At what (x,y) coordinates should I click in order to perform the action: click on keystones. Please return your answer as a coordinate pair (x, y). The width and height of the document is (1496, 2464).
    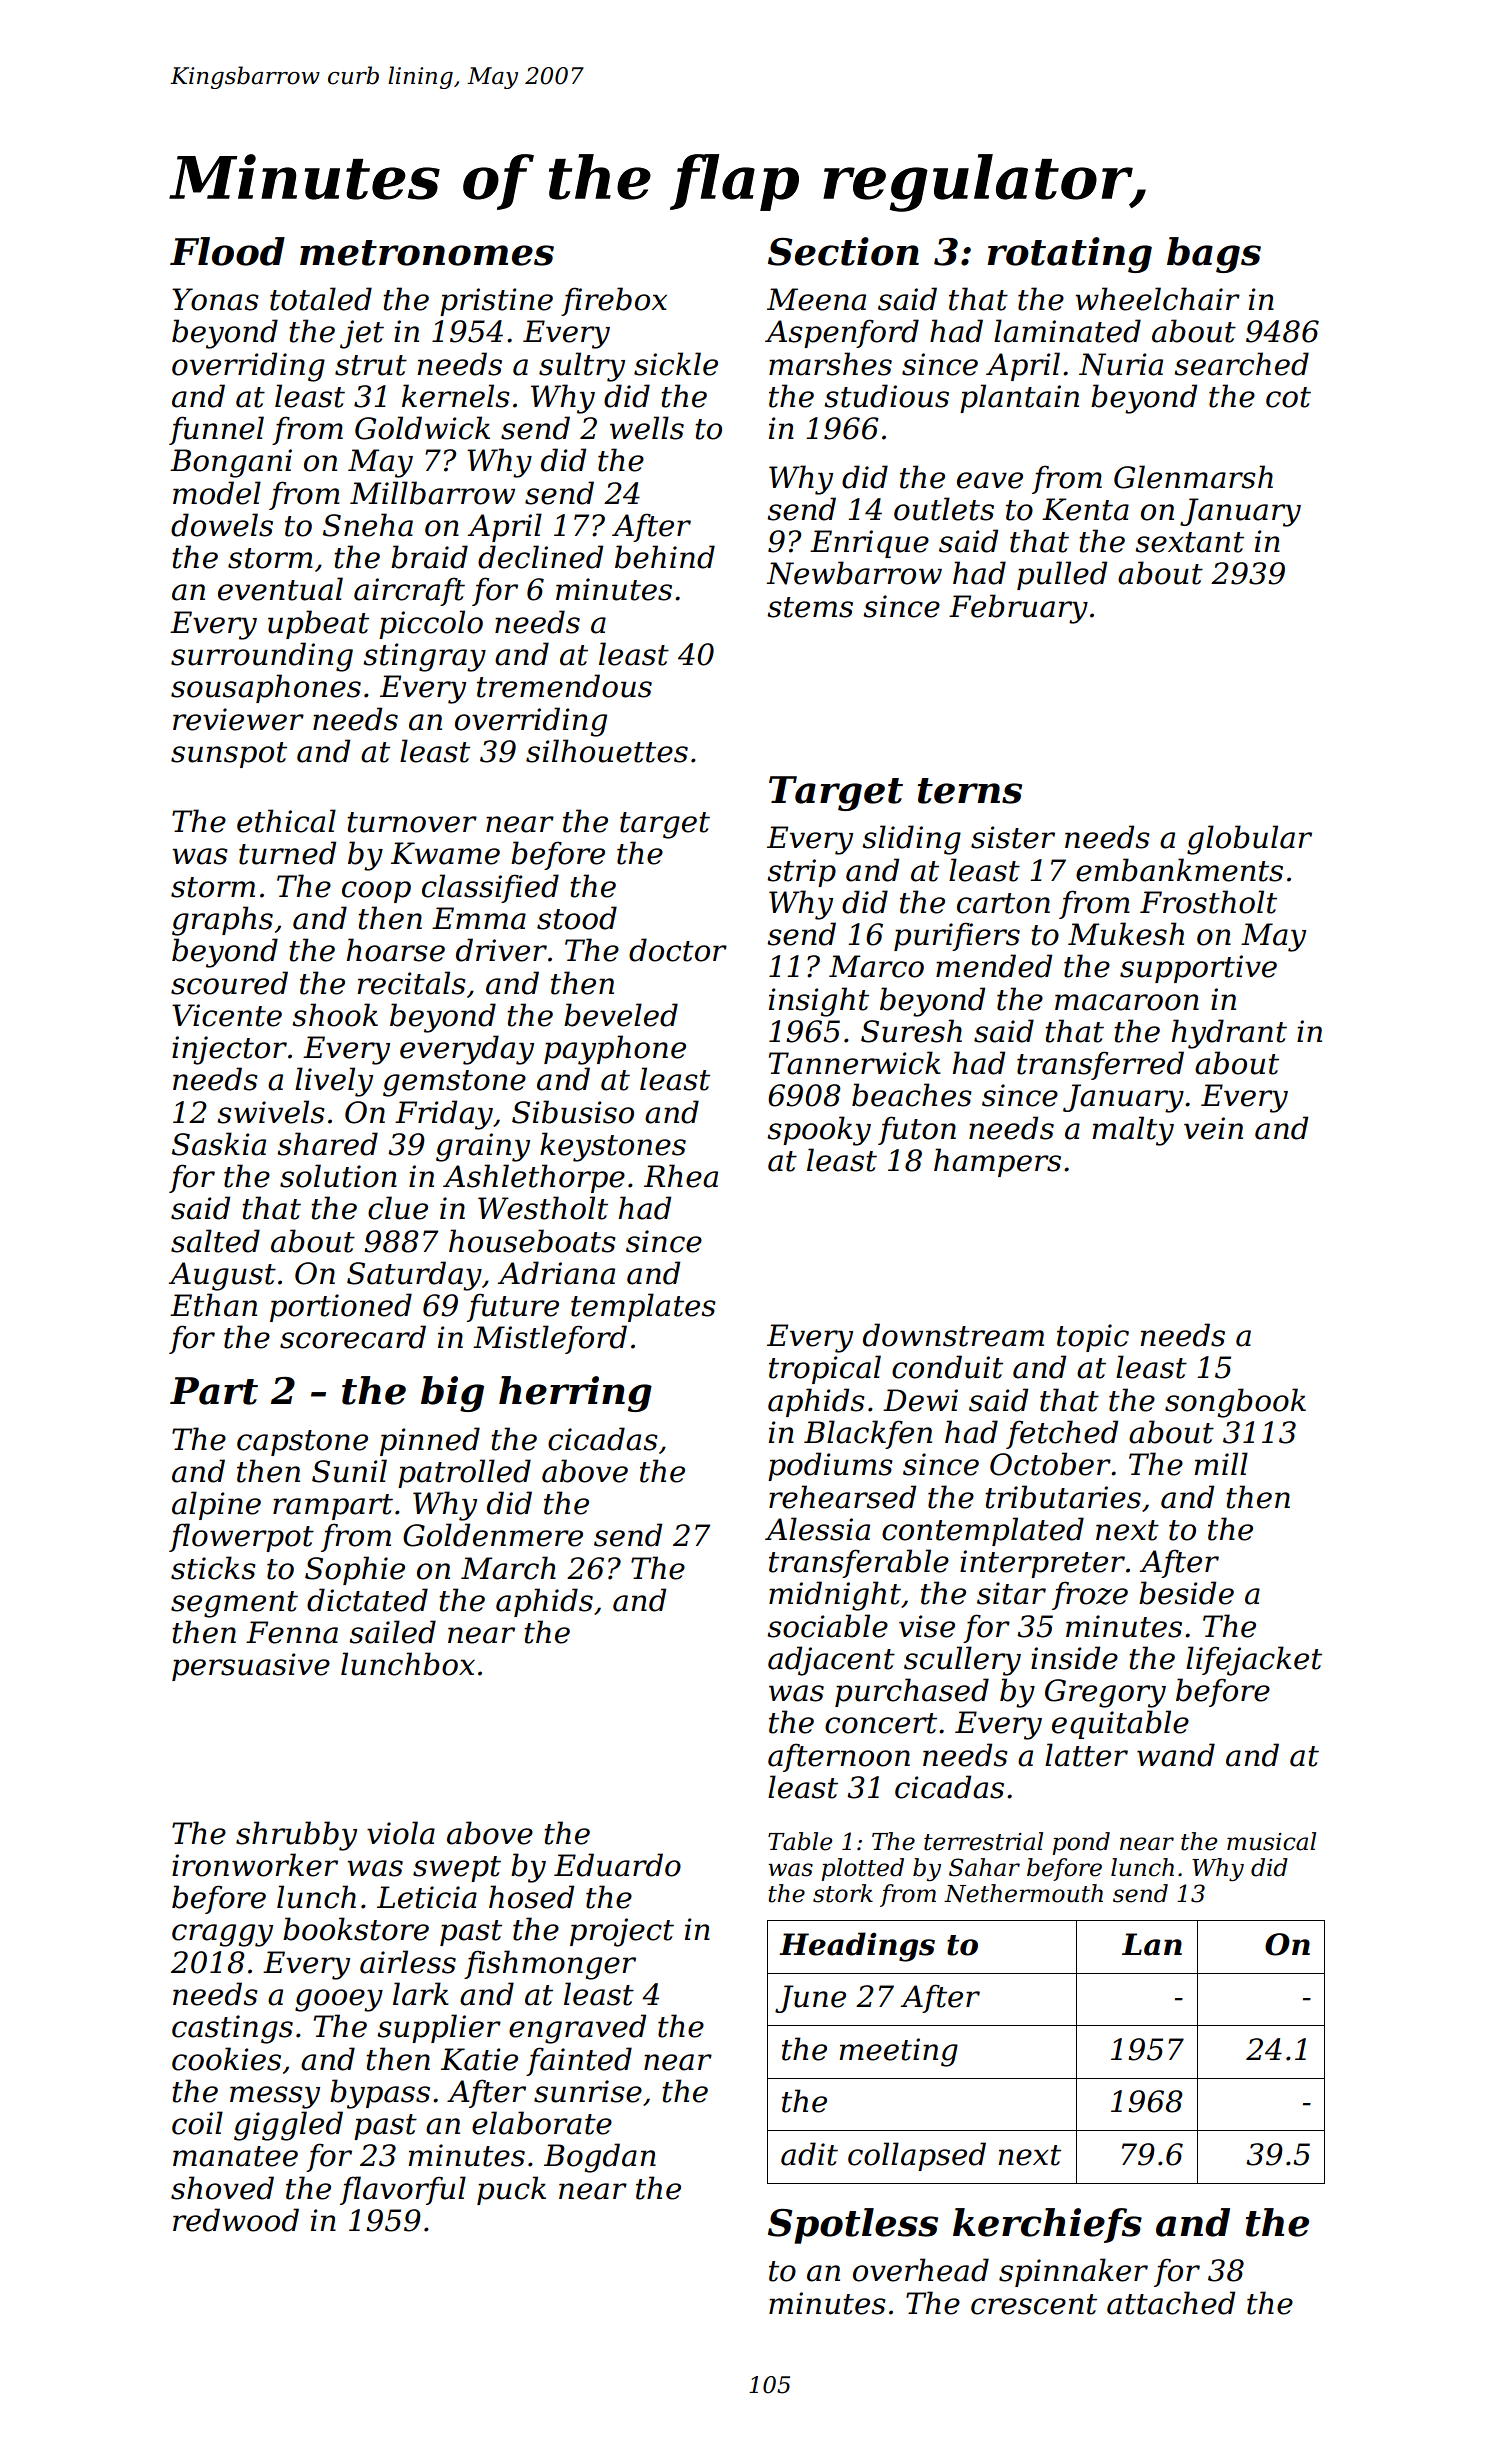
    Looking at the image, I should click on (613, 1147).
